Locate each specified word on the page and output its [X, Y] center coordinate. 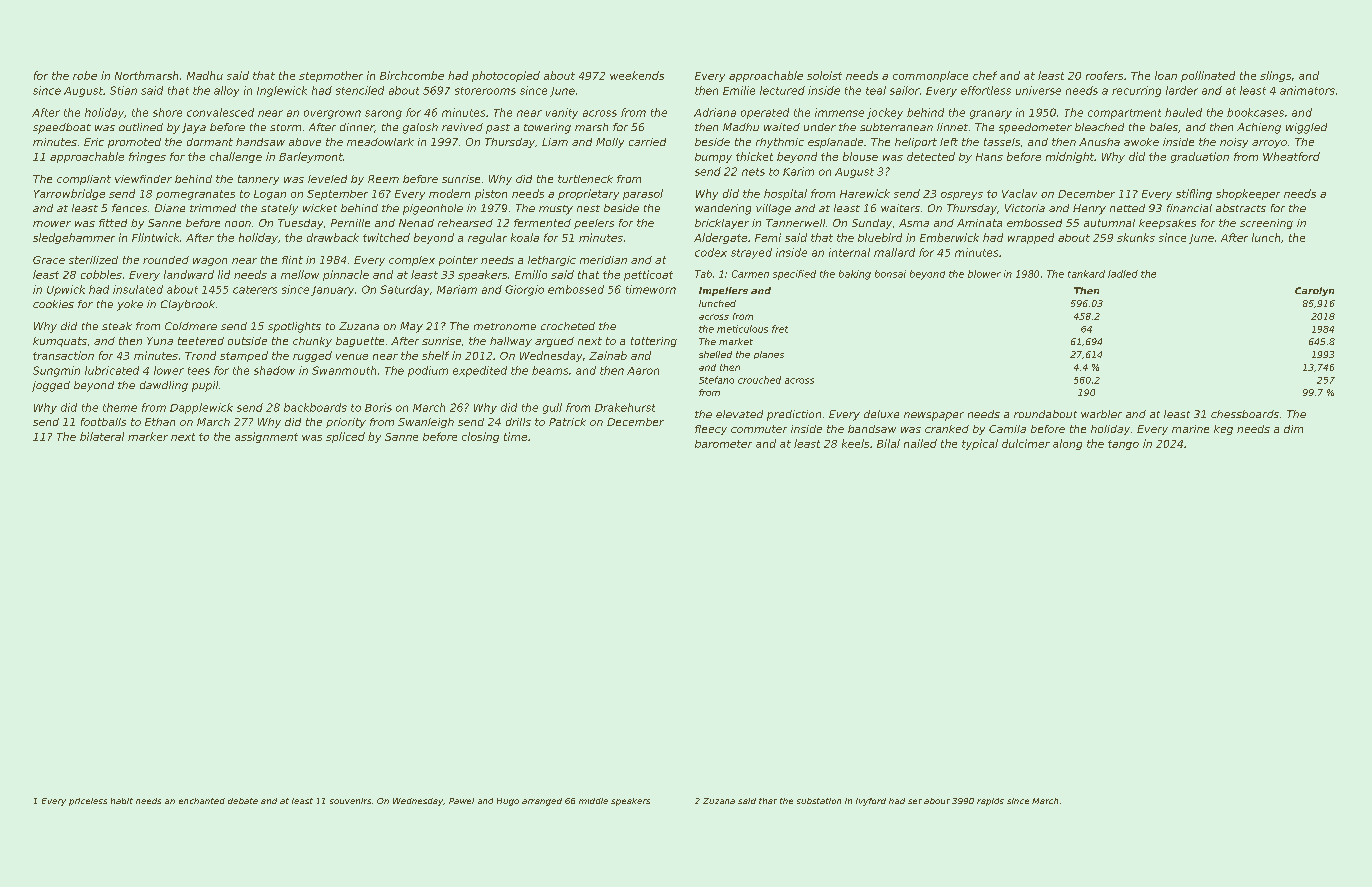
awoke [1141, 142]
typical [980, 444]
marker [148, 436]
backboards [315, 407]
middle [593, 801]
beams [550, 370]
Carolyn [1314, 291]
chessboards [1245, 414]
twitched [386, 237]
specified [794, 275]
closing [480, 437]
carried [647, 142]
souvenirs [350, 801]
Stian [123, 90]
